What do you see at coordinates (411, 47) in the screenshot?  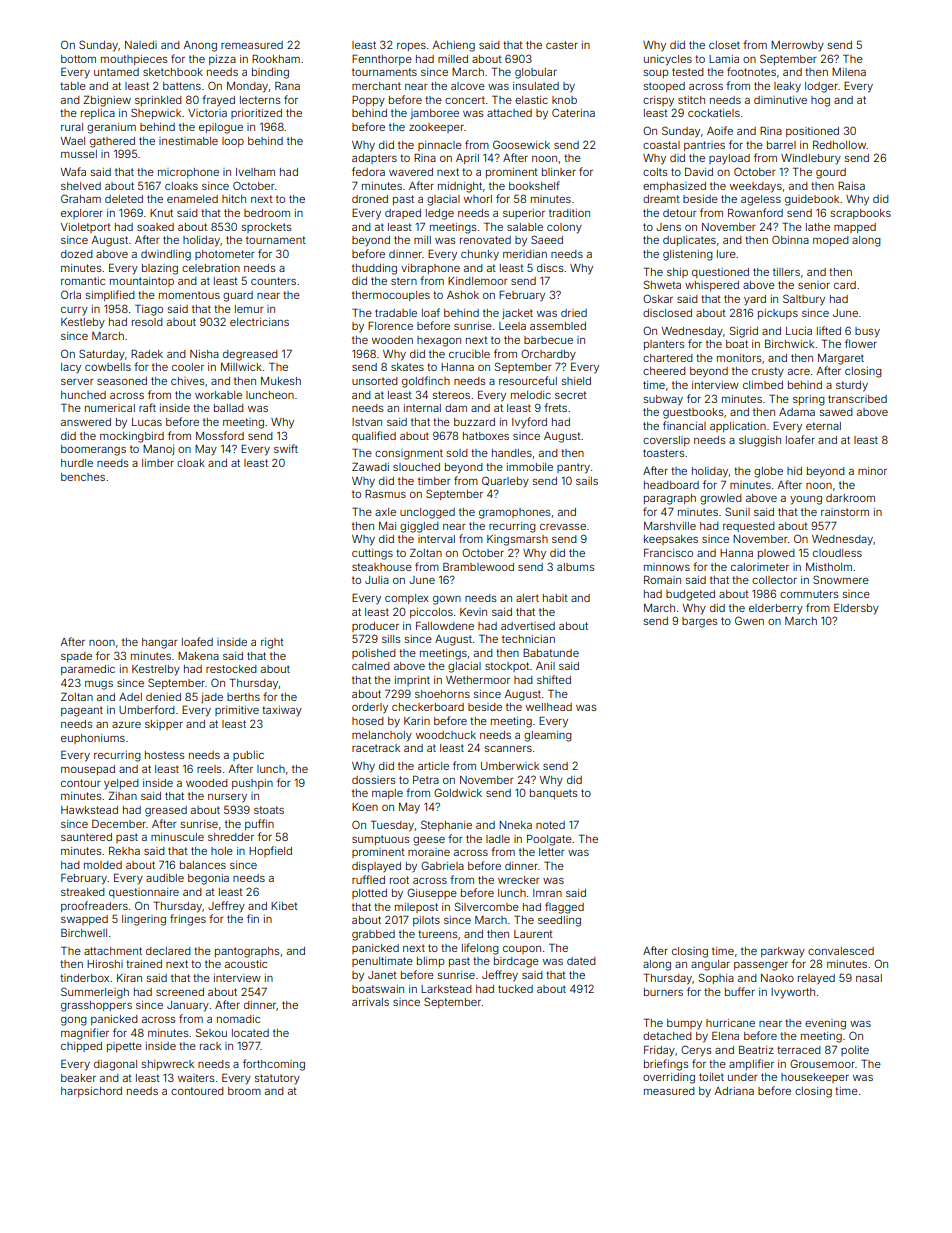 I see `ropes` at bounding box center [411, 47].
